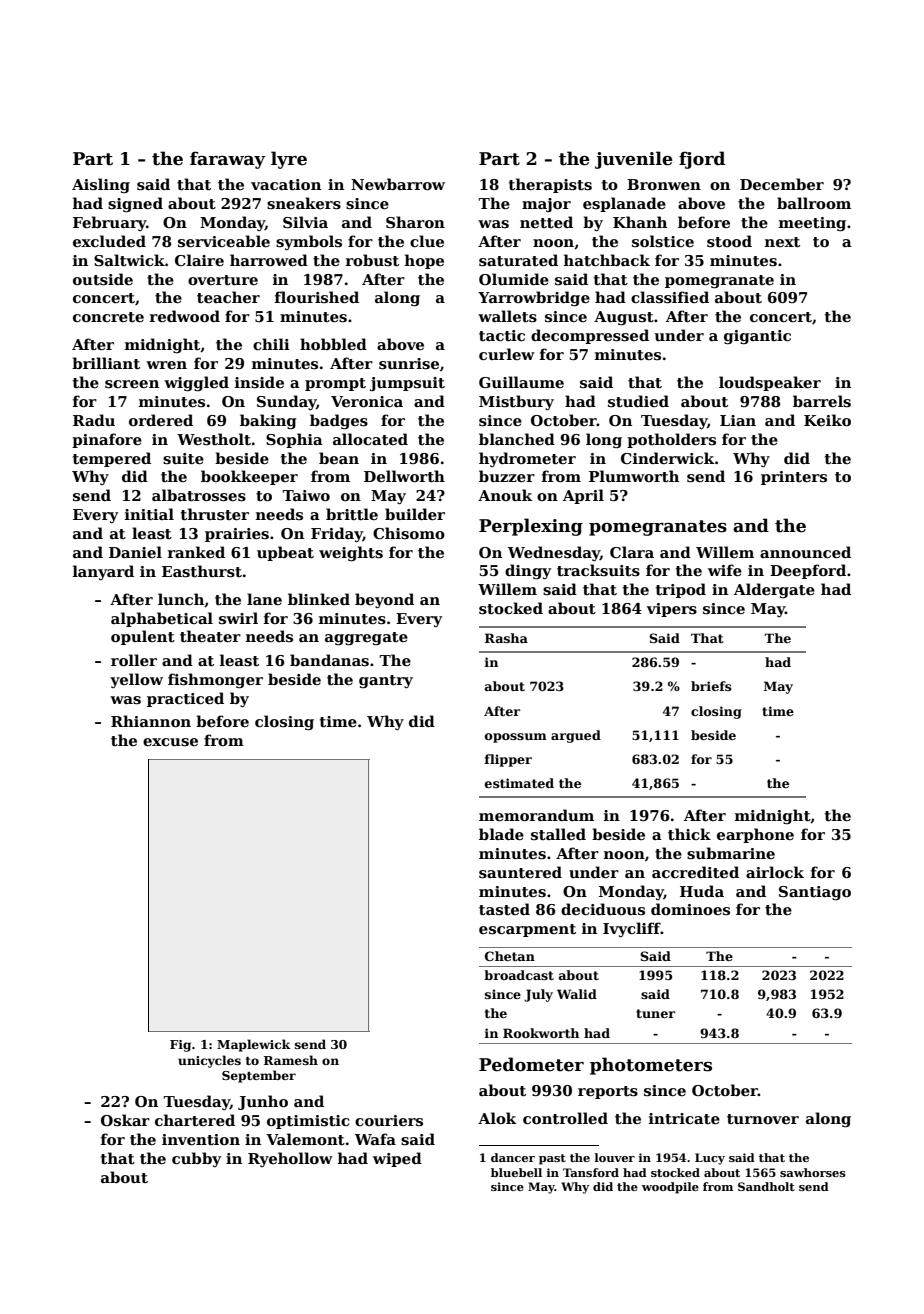 Image resolution: width=924 pixels, height=1314 pixels. What do you see at coordinates (774, 591) in the document?
I see `Aldergate` at bounding box center [774, 591].
